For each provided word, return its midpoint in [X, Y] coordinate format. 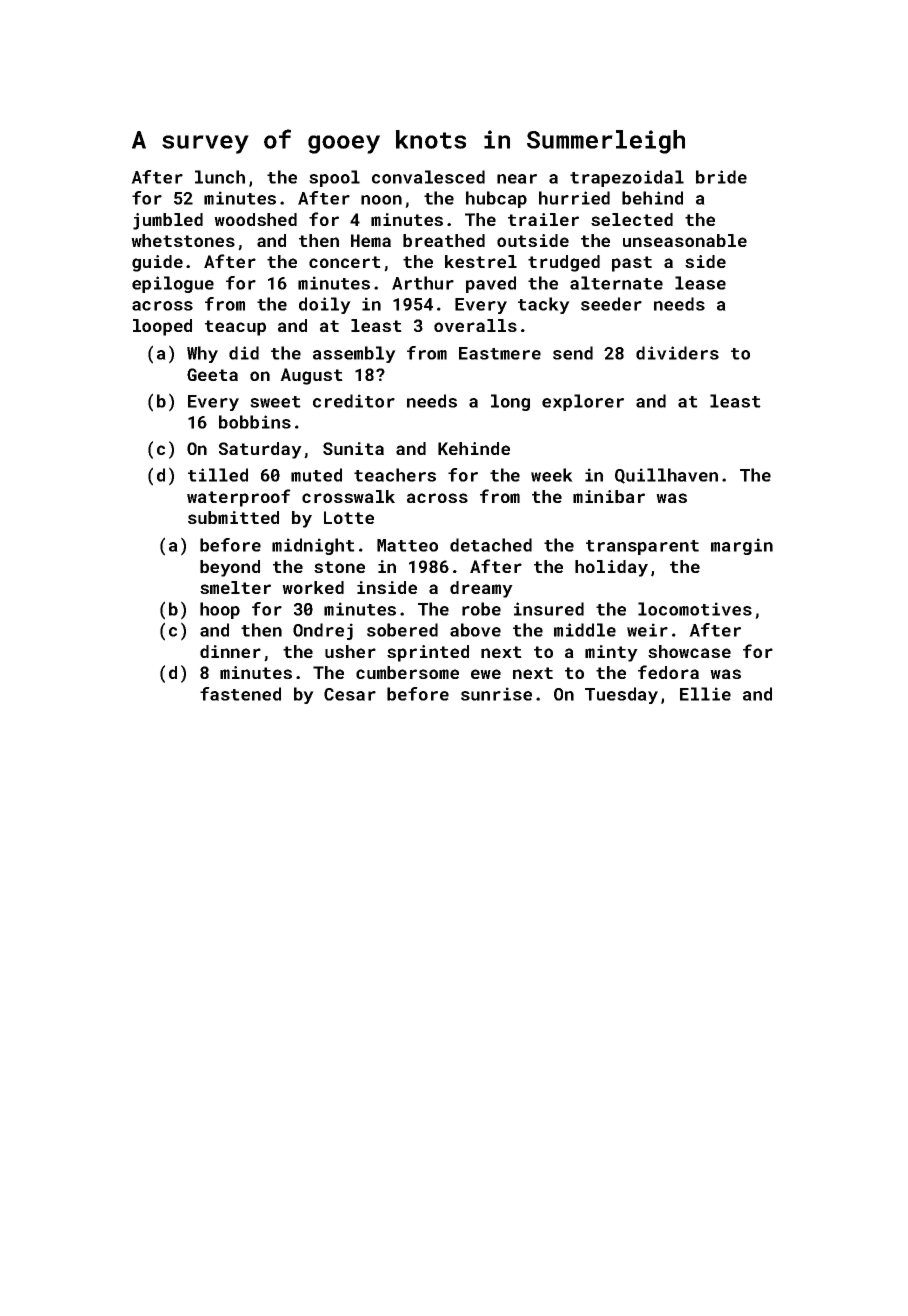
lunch [220, 177]
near [517, 179]
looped [162, 327]
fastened [240, 694]
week [552, 475]
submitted [233, 517]
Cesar [350, 694]
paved [491, 284]
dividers [677, 353]
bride [721, 177]
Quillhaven [666, 476]
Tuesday [621, 695]
